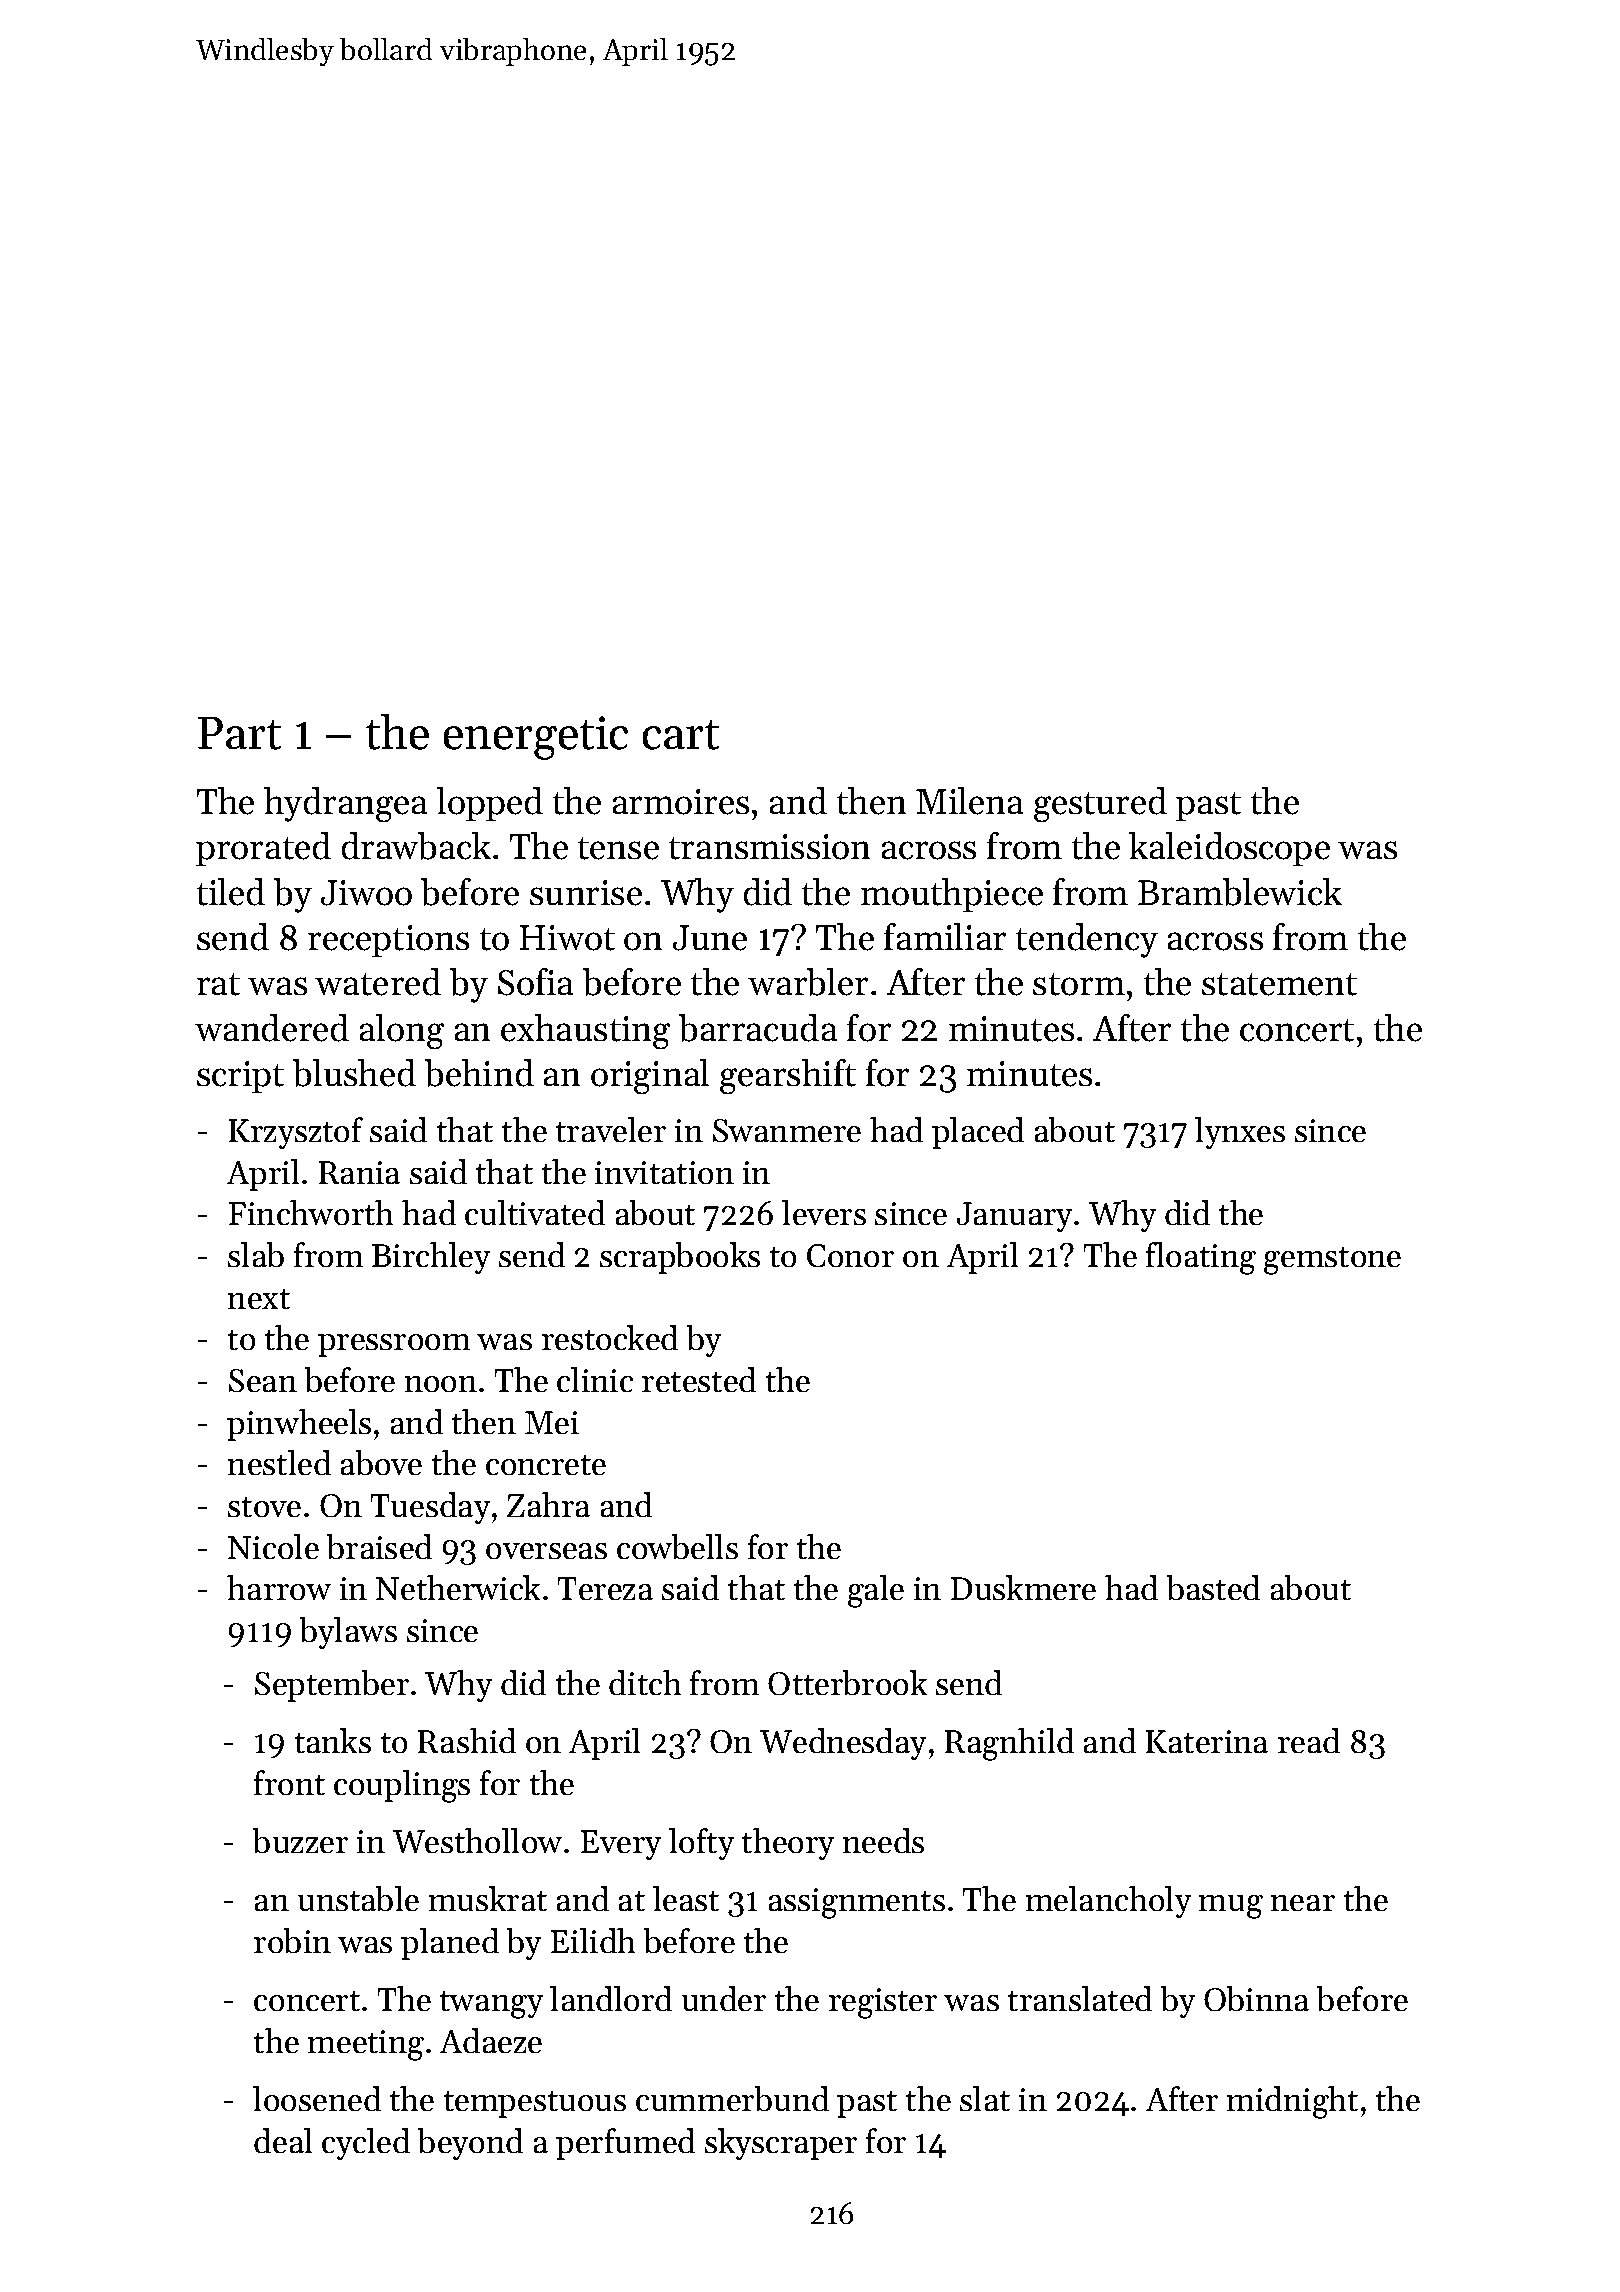  Describe the element at coordinates (681, 735) in the document. I see `cart` at that location.
